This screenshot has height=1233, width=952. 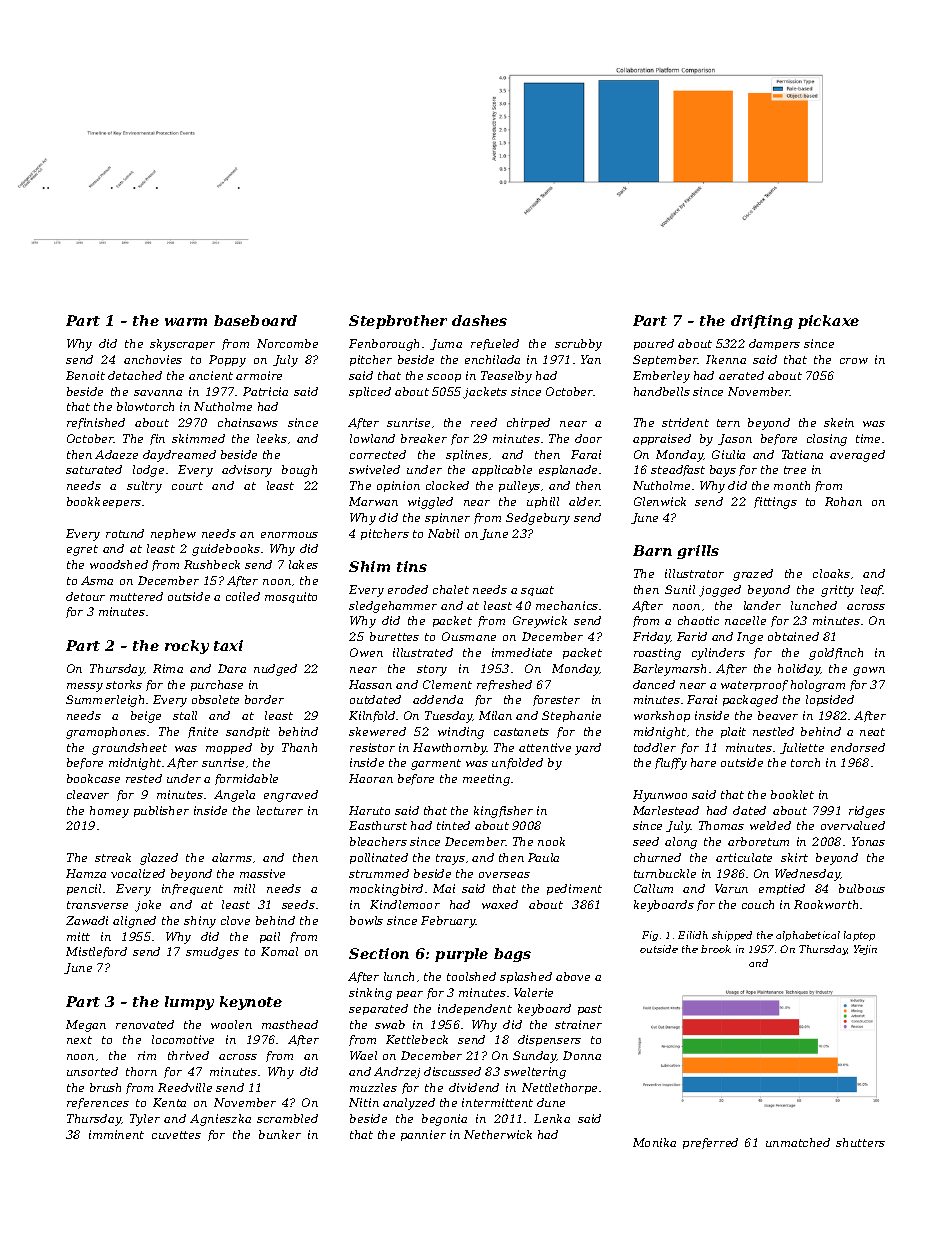 I want to click on gown, so click(x=869, y=671).
